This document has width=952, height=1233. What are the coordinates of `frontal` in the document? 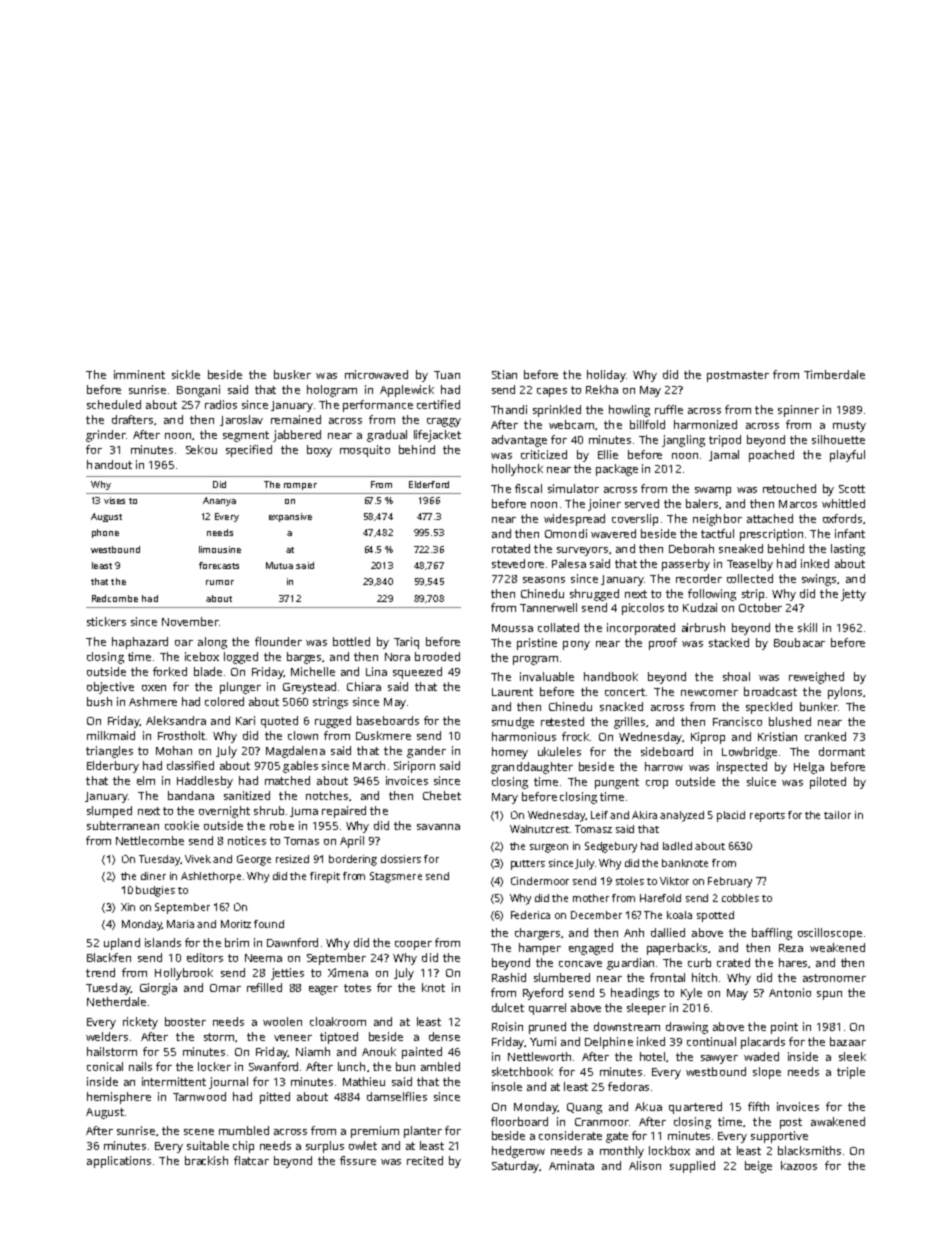 It's located at (667, 977).
